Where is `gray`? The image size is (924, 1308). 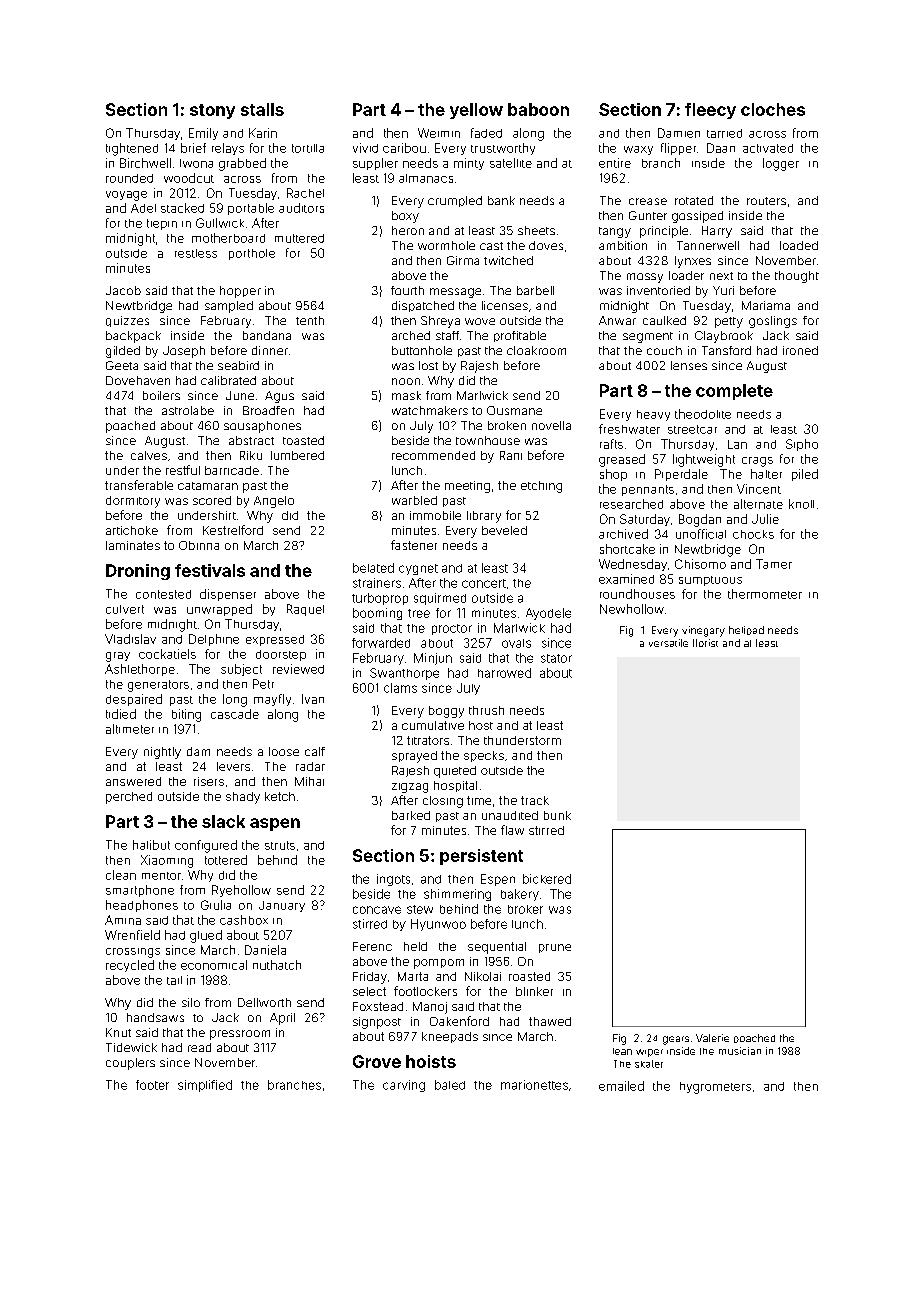
gray is located at coordinates (118, 657).
